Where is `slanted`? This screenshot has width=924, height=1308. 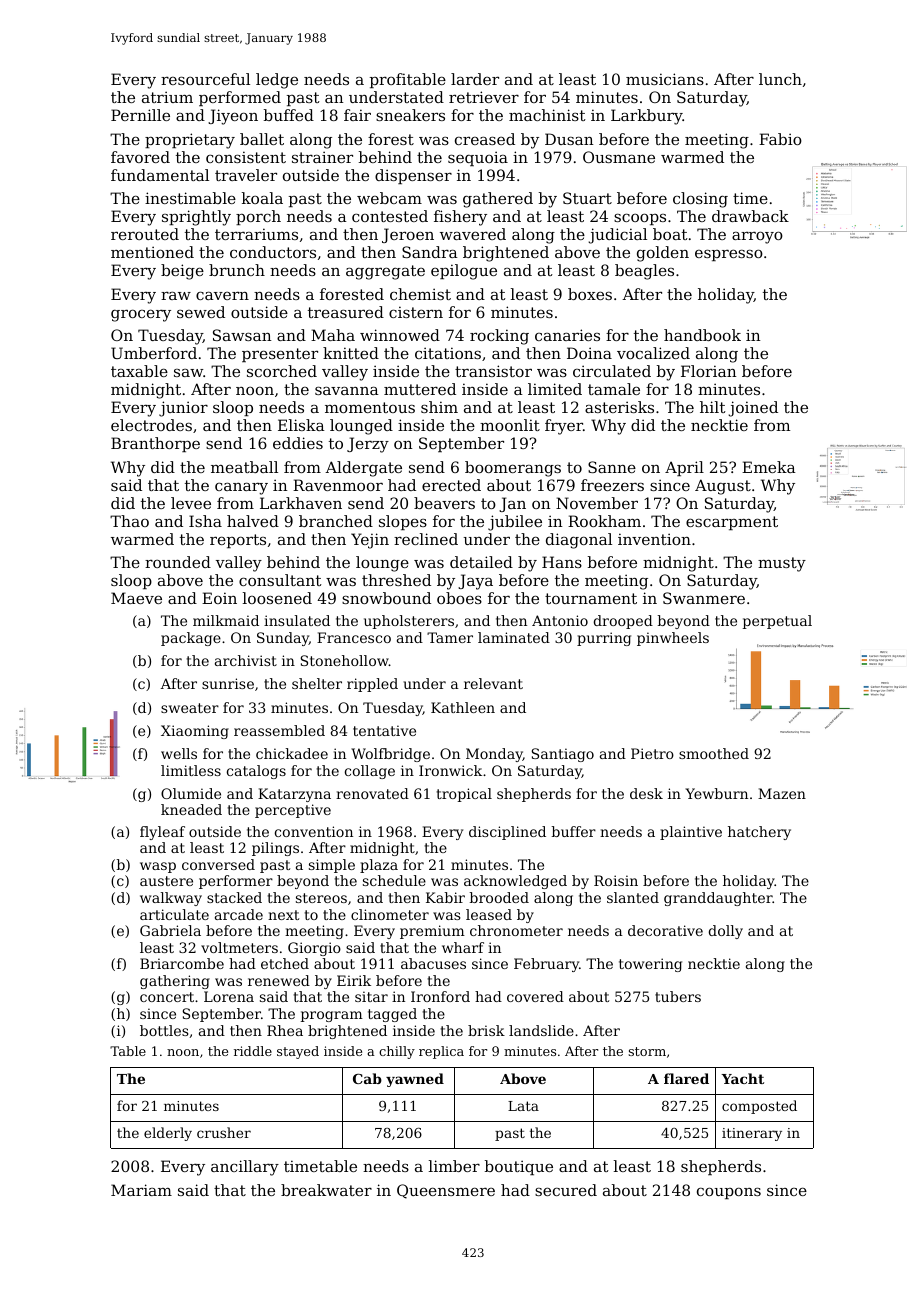 slanted is located at coordinates (633, 897).
